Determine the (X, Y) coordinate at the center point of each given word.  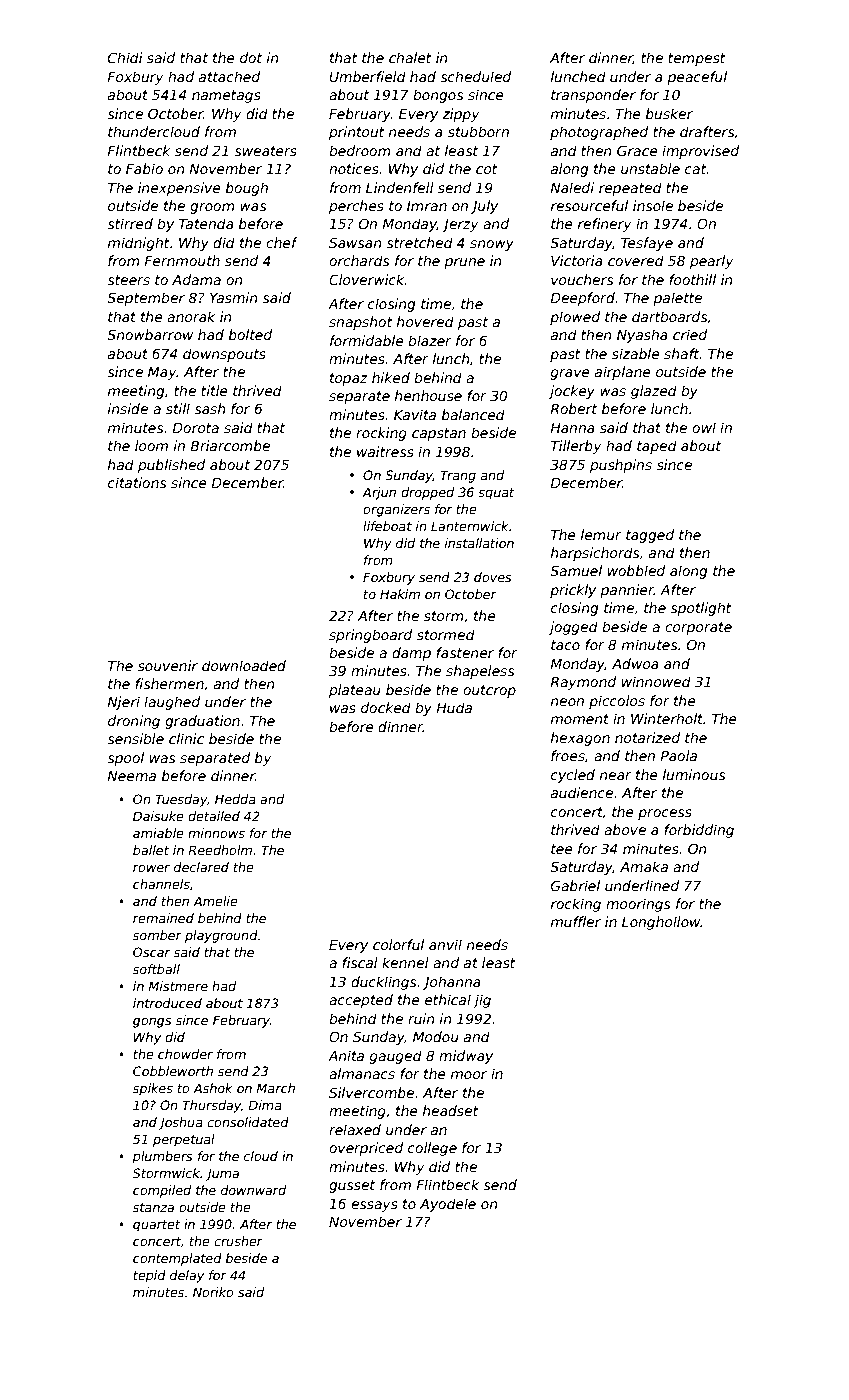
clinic (186, 738)
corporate (698, 628)
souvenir (168, 665)
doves (493, 577)
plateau (355, 691)
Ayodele (448, 1205)
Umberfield (367, 76)
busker (669, 113)
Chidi (125, 57)
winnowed (656, 681)
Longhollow (661, 923)
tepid (149, 1276)
